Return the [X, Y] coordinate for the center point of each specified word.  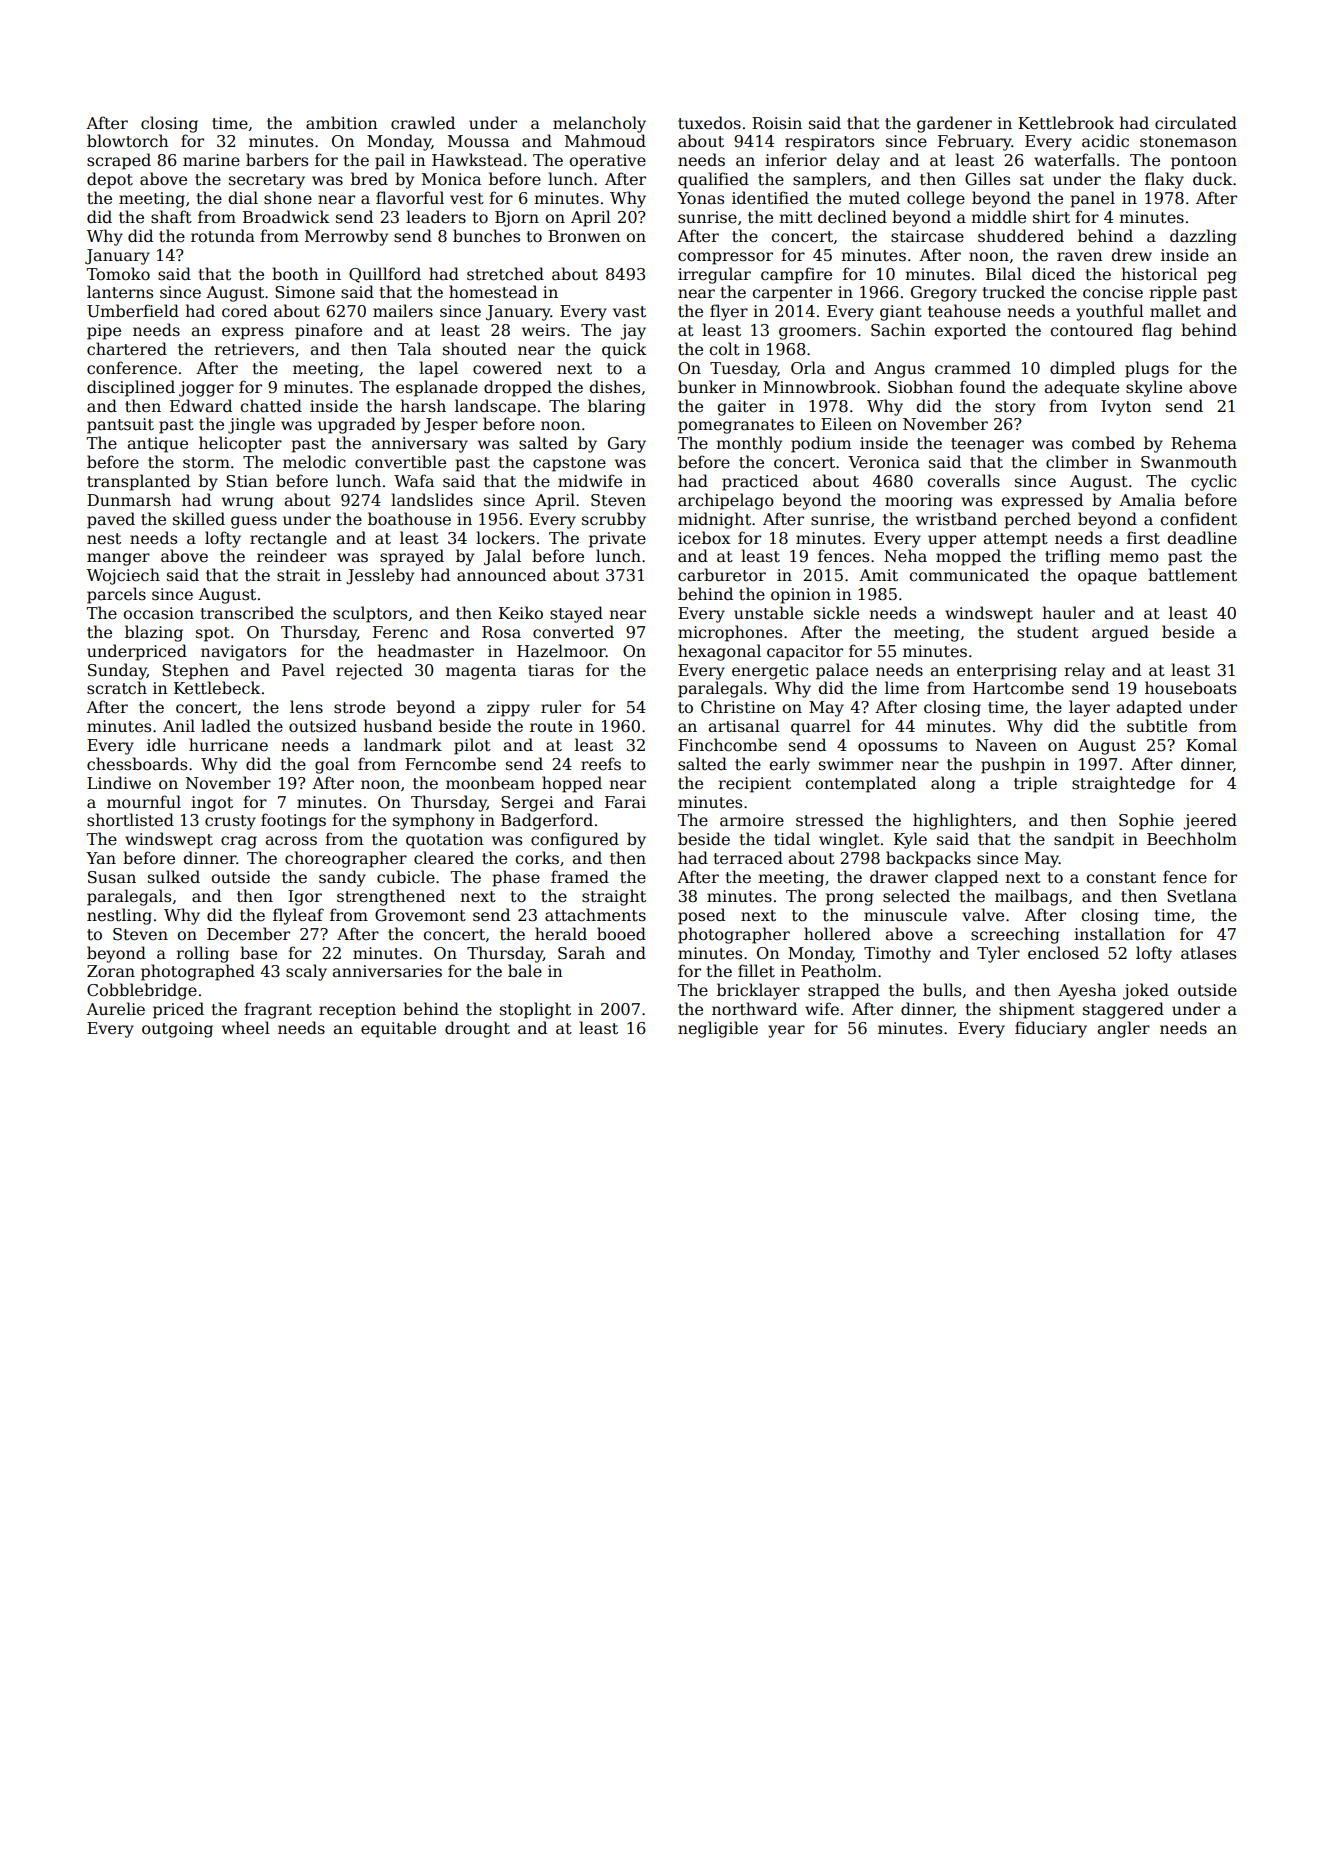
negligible [718, 1029]
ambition [342, 123]
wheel [246, 1028]
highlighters [962, 821]
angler [1123, 1029]
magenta [481, 672]
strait [298, 575]
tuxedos [709, 123]
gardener [954, 124]
